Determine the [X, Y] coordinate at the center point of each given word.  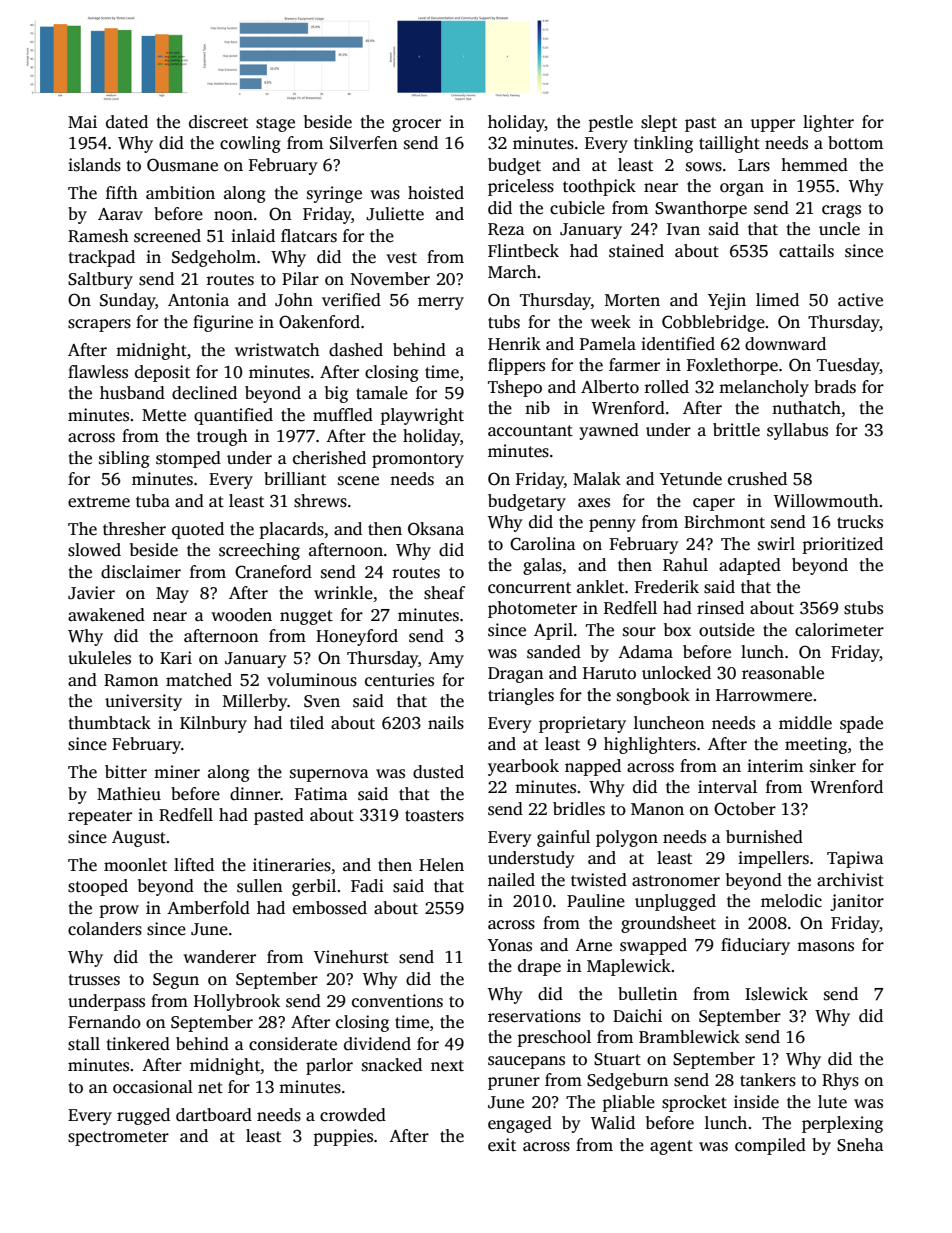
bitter [126, 772]
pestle [611, 123]
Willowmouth [826, 501]
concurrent [529, 588]
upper [773, 125]
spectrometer [118, 1138]
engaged [520, 1124]
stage [275, 124]
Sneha [860, 1145]
